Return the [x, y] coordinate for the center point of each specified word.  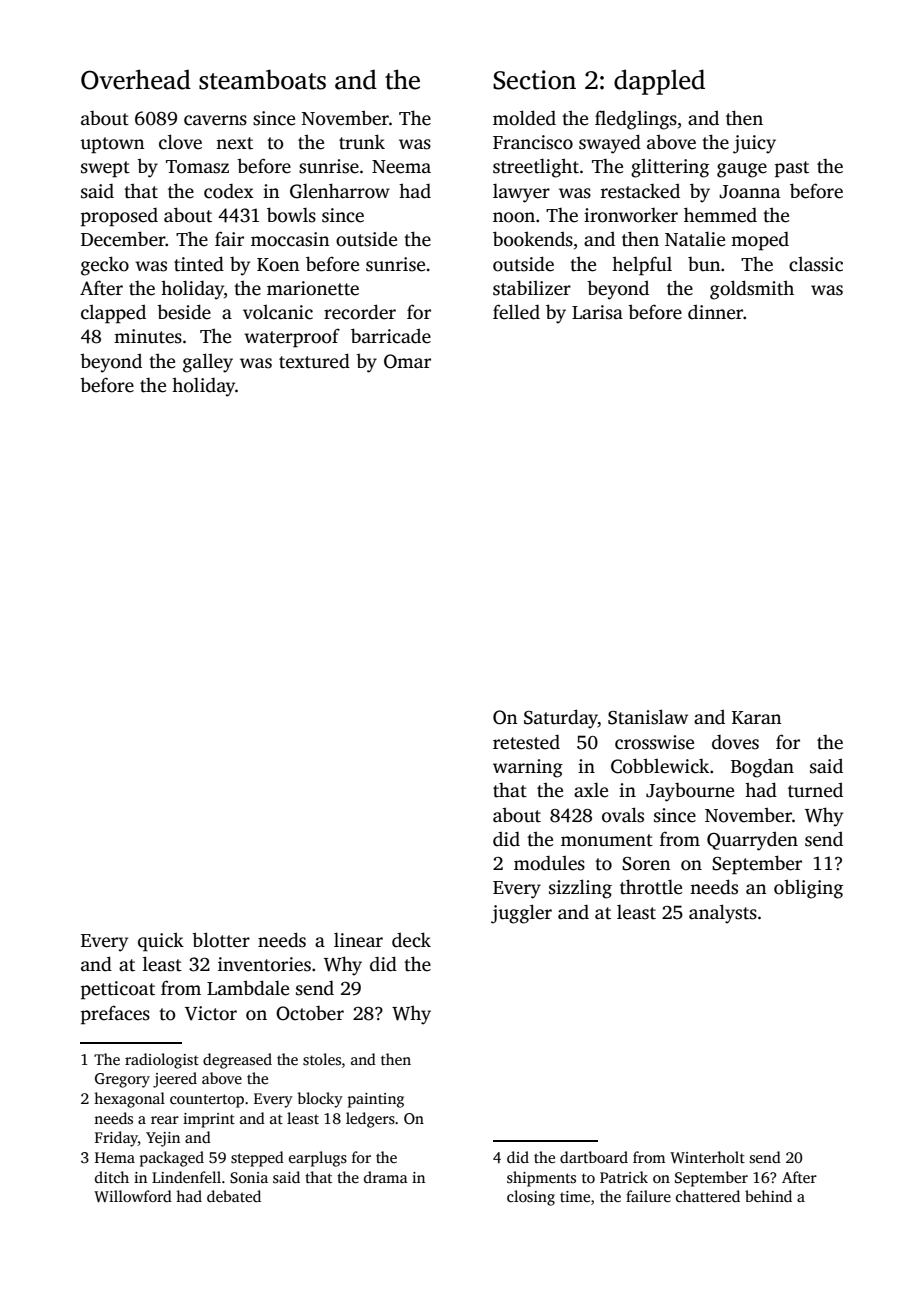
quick [161, 942]
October [310, 1013]
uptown [112, 145]
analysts [723, 914]
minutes [148, 336]
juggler [521, 914]
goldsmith [752, 290]
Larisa [597, 312]
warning [528, 768]
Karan [757, 717]
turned [815, 790]
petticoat [118, 990]
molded [524, 118]
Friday [116, 1139]
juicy [754, 144]
